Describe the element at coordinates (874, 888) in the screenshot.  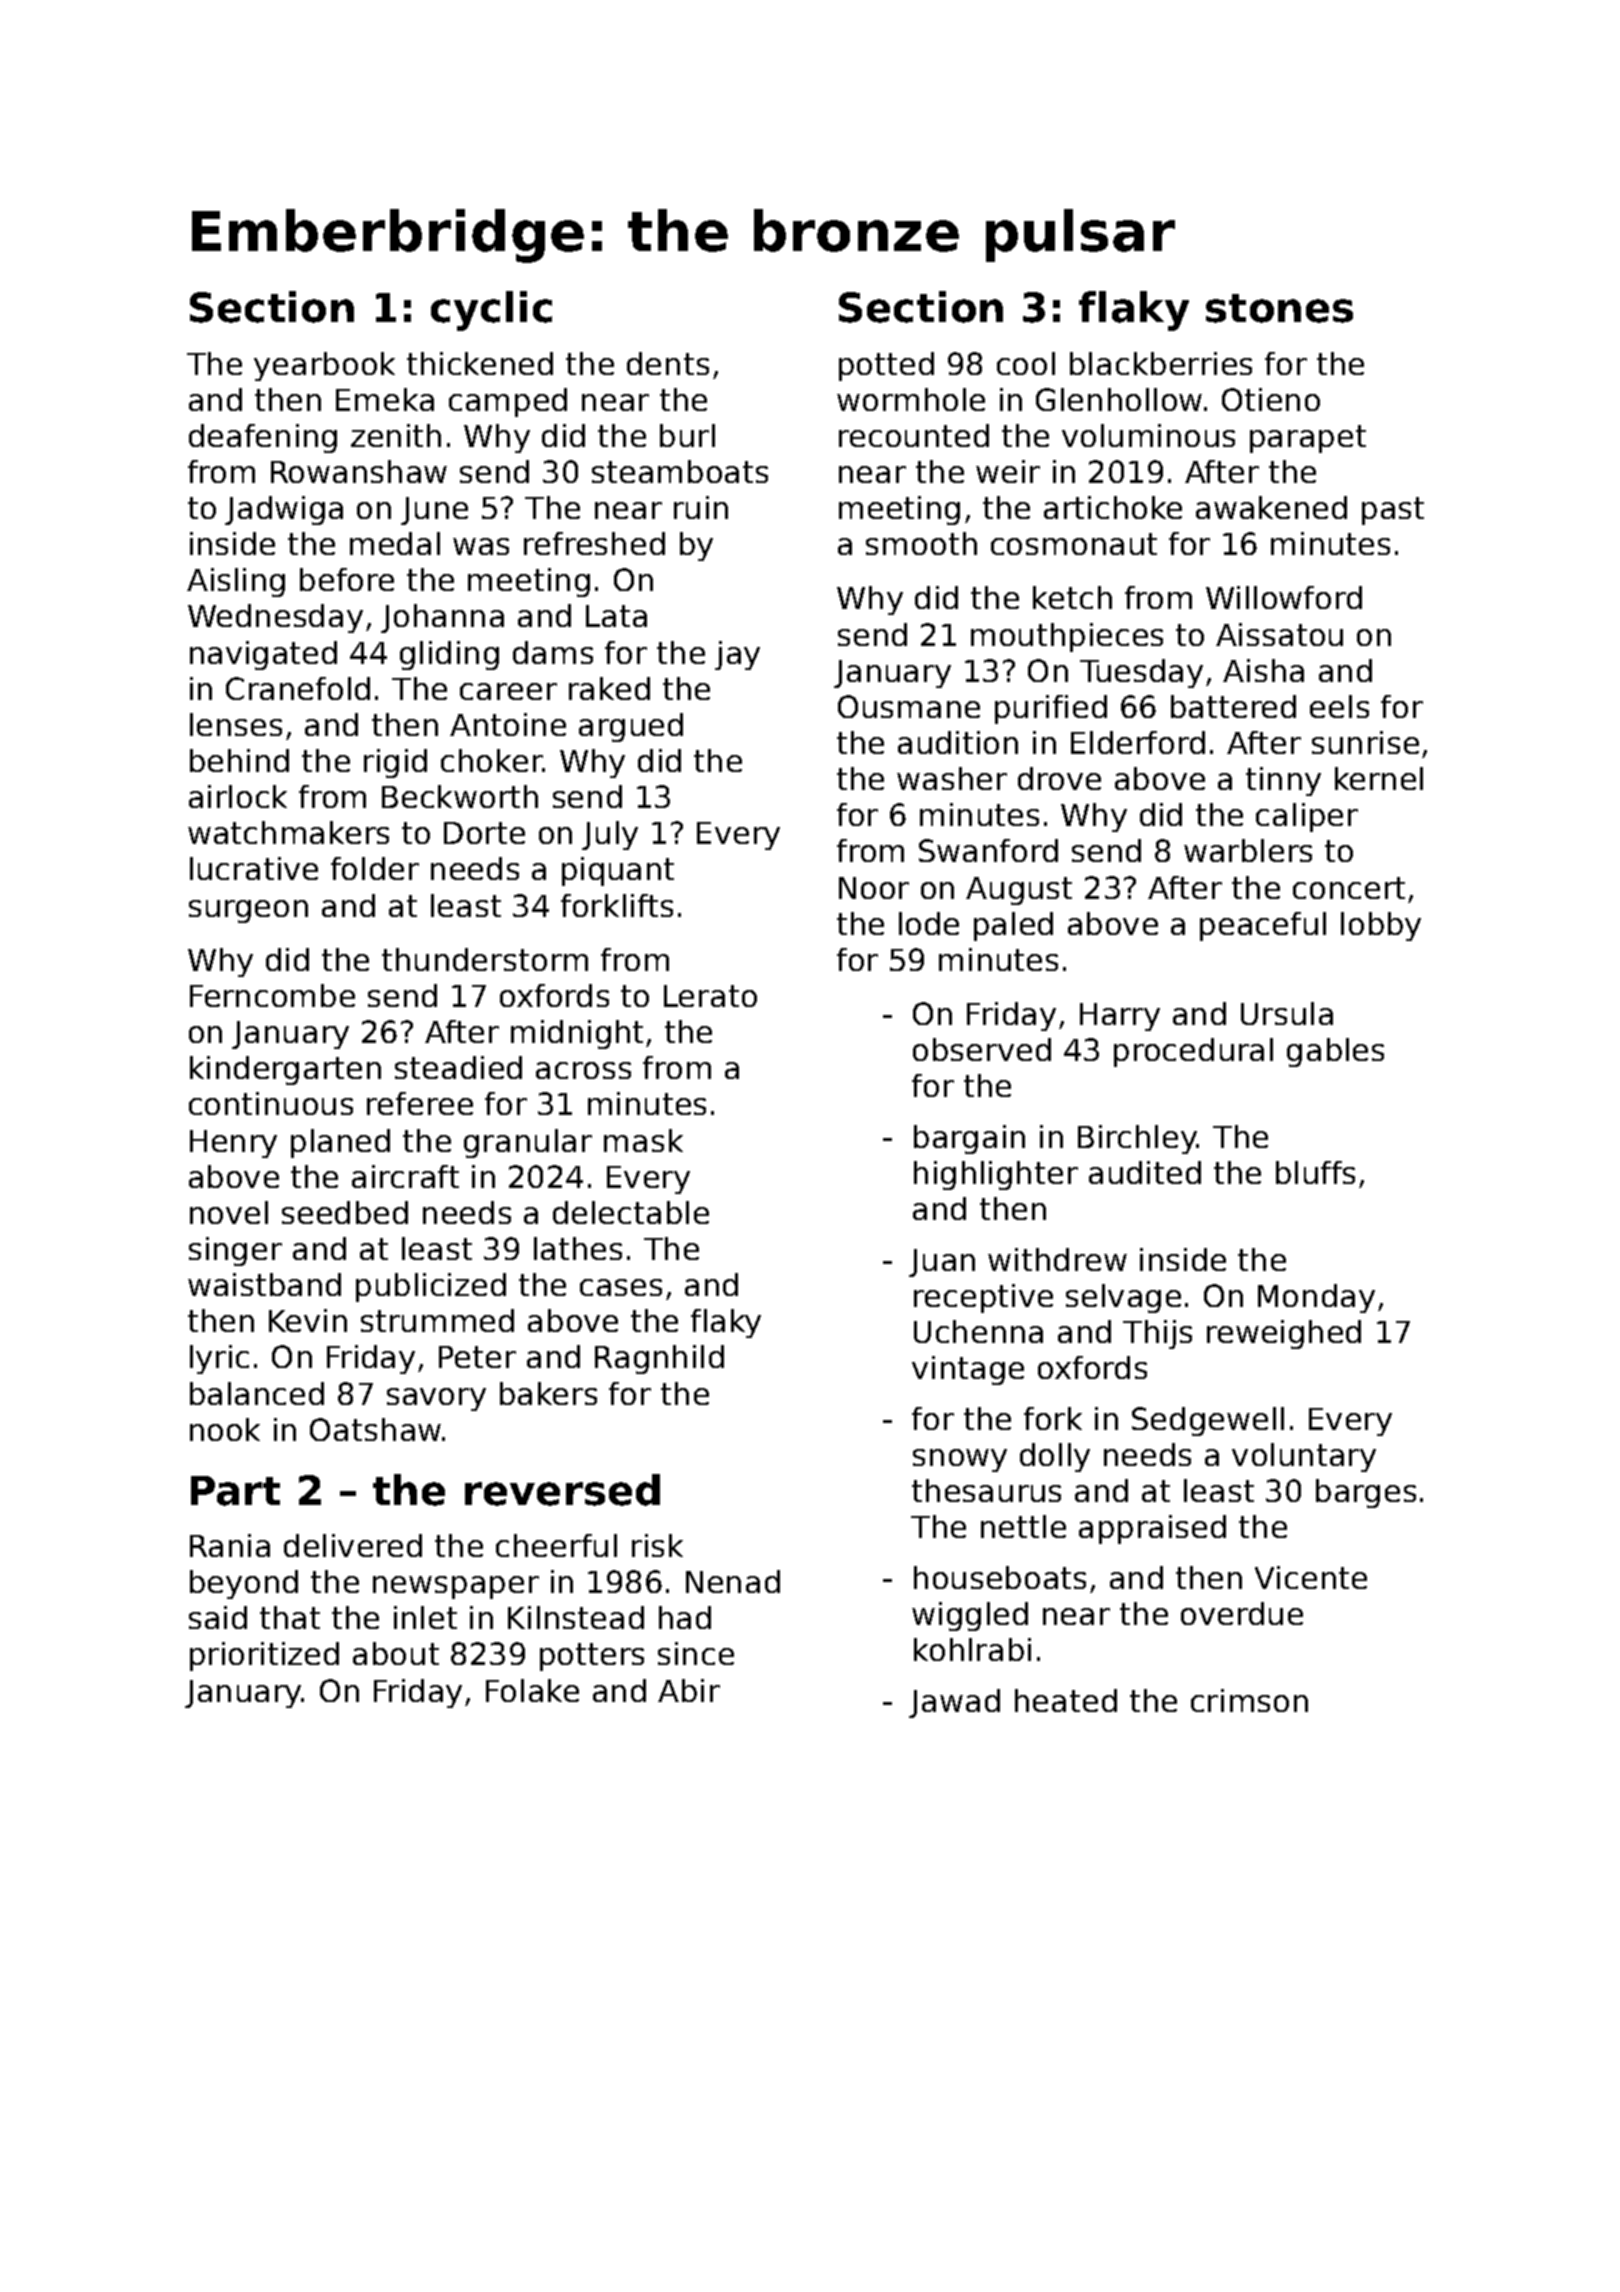
I see `Noor` at that location.
